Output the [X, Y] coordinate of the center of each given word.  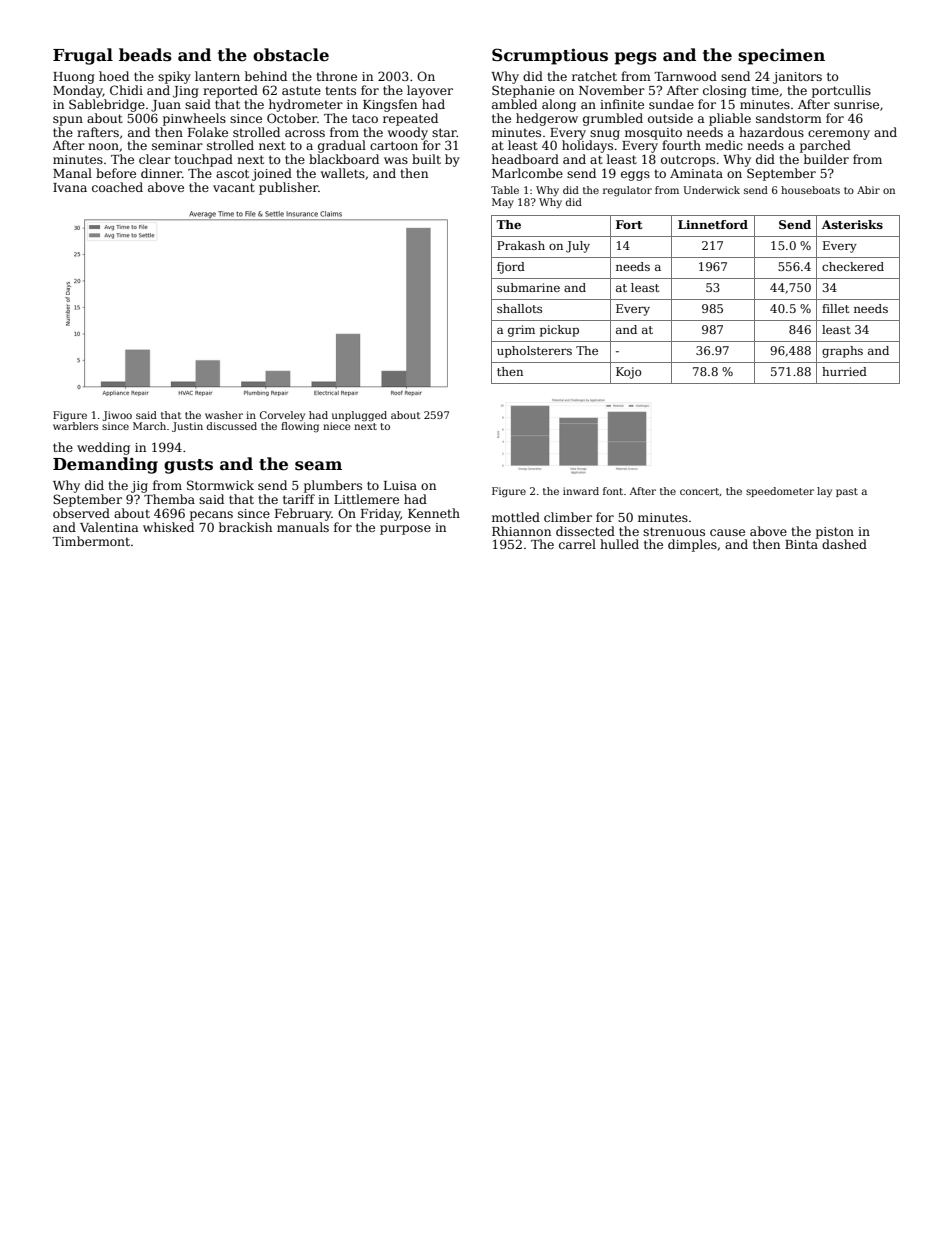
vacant [234, 187]
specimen [781, 56]
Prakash [521, 245]
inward [581, 491]
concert [699, 491]
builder [826, 159]
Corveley [282, 416]
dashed [844, 544]
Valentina [109, 527]
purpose [405, 530]
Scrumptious [550, 56]
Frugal [83, 56]
